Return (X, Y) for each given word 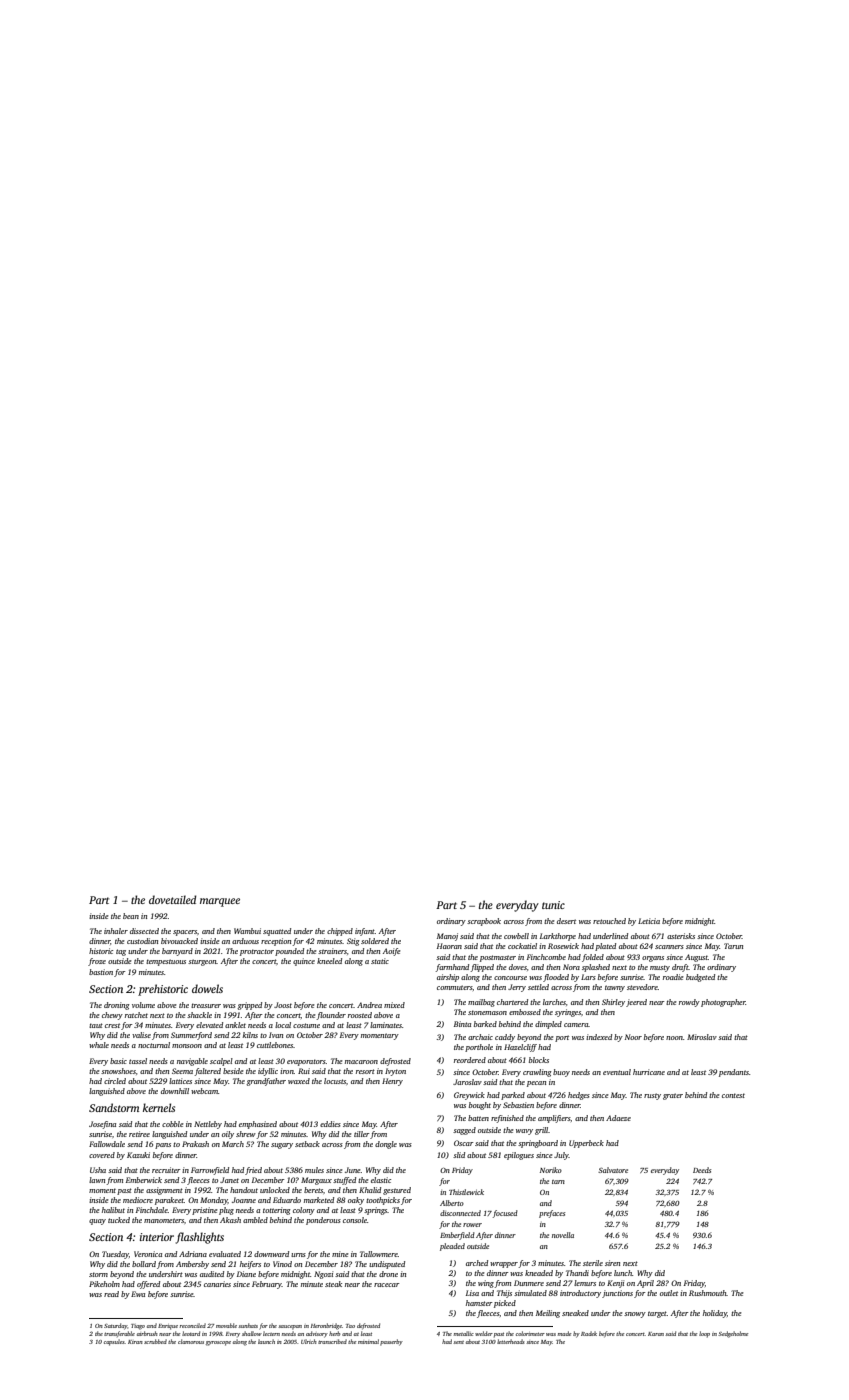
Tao (350, 1326)
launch (266, 1341)
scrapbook (484, 922)
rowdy (689, 1003)
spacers (185, 933)
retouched (609, 921)
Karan (656, 1334)
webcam (204, 1091)
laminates (386, 1025)
